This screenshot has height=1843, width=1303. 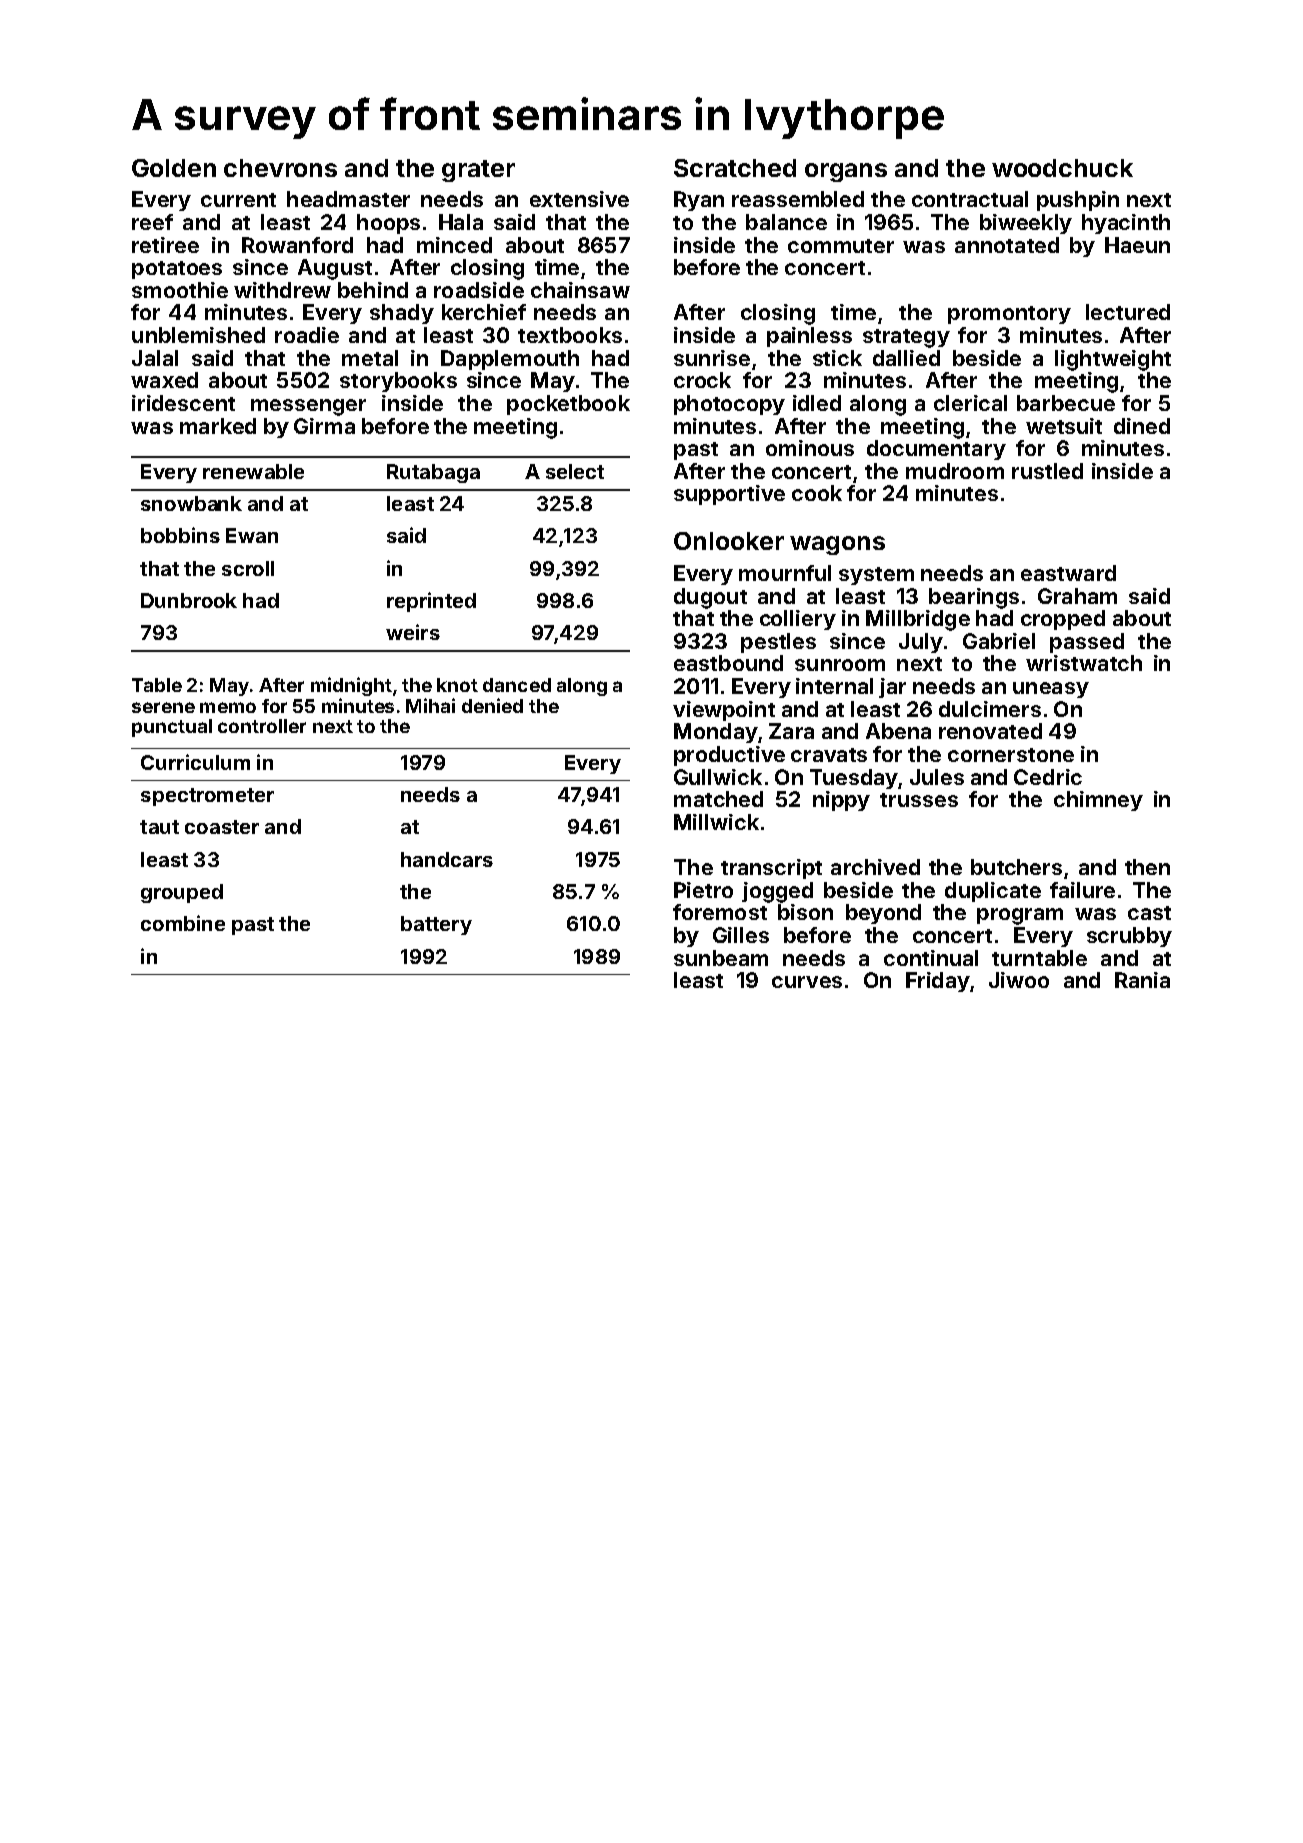 What do you see at coordinates (478, 171) in the screenshot?
I see `grater` at bounding box center [478, 171].
